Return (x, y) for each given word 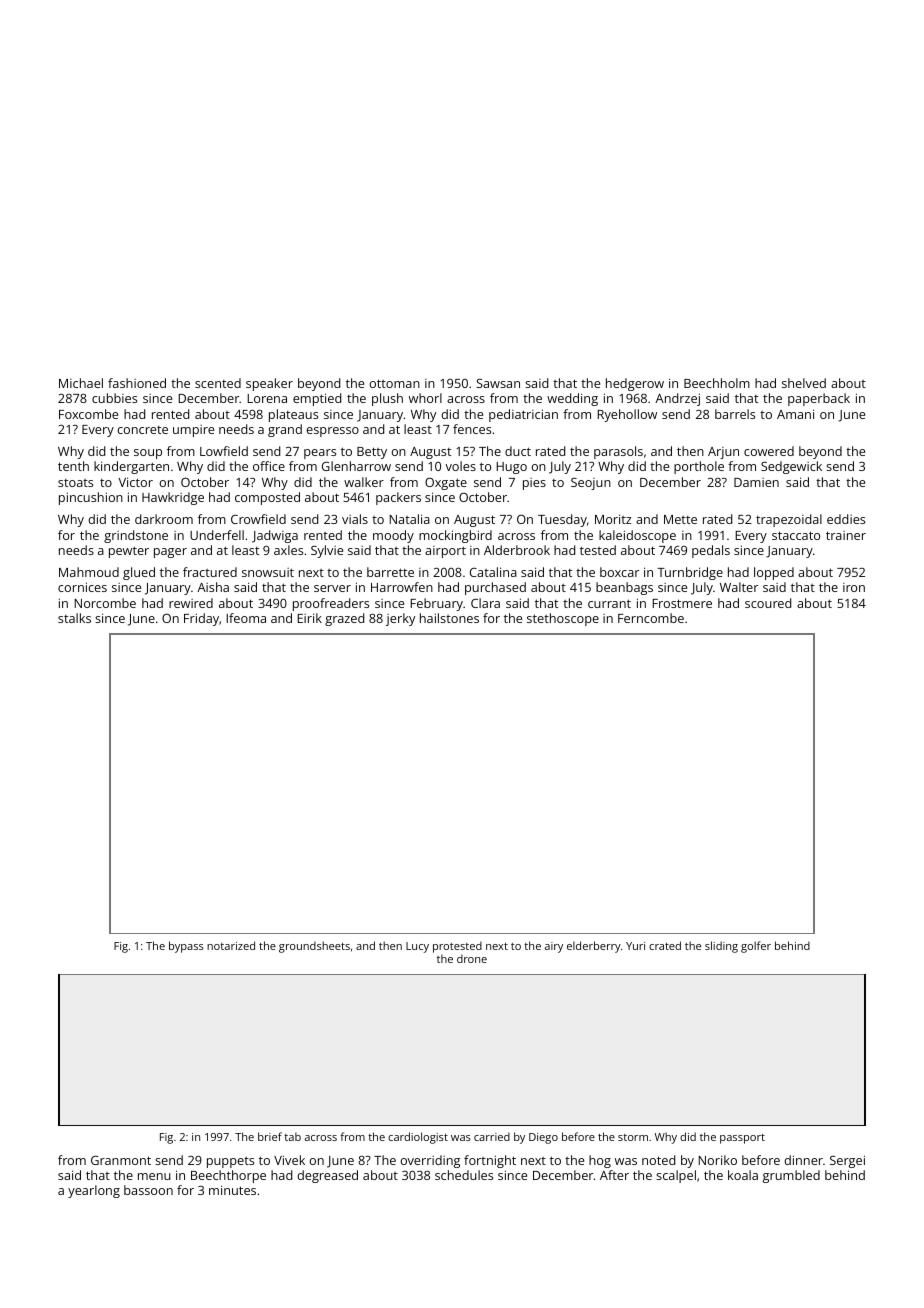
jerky (400, 619)
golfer (756, 947)
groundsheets (314, 947)
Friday (201, 619)
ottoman (394, 383)
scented (218, 383)
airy (554, 947)
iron (854, 587)
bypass (186, 947)
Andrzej (677, 399)
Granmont (121, 1160)
